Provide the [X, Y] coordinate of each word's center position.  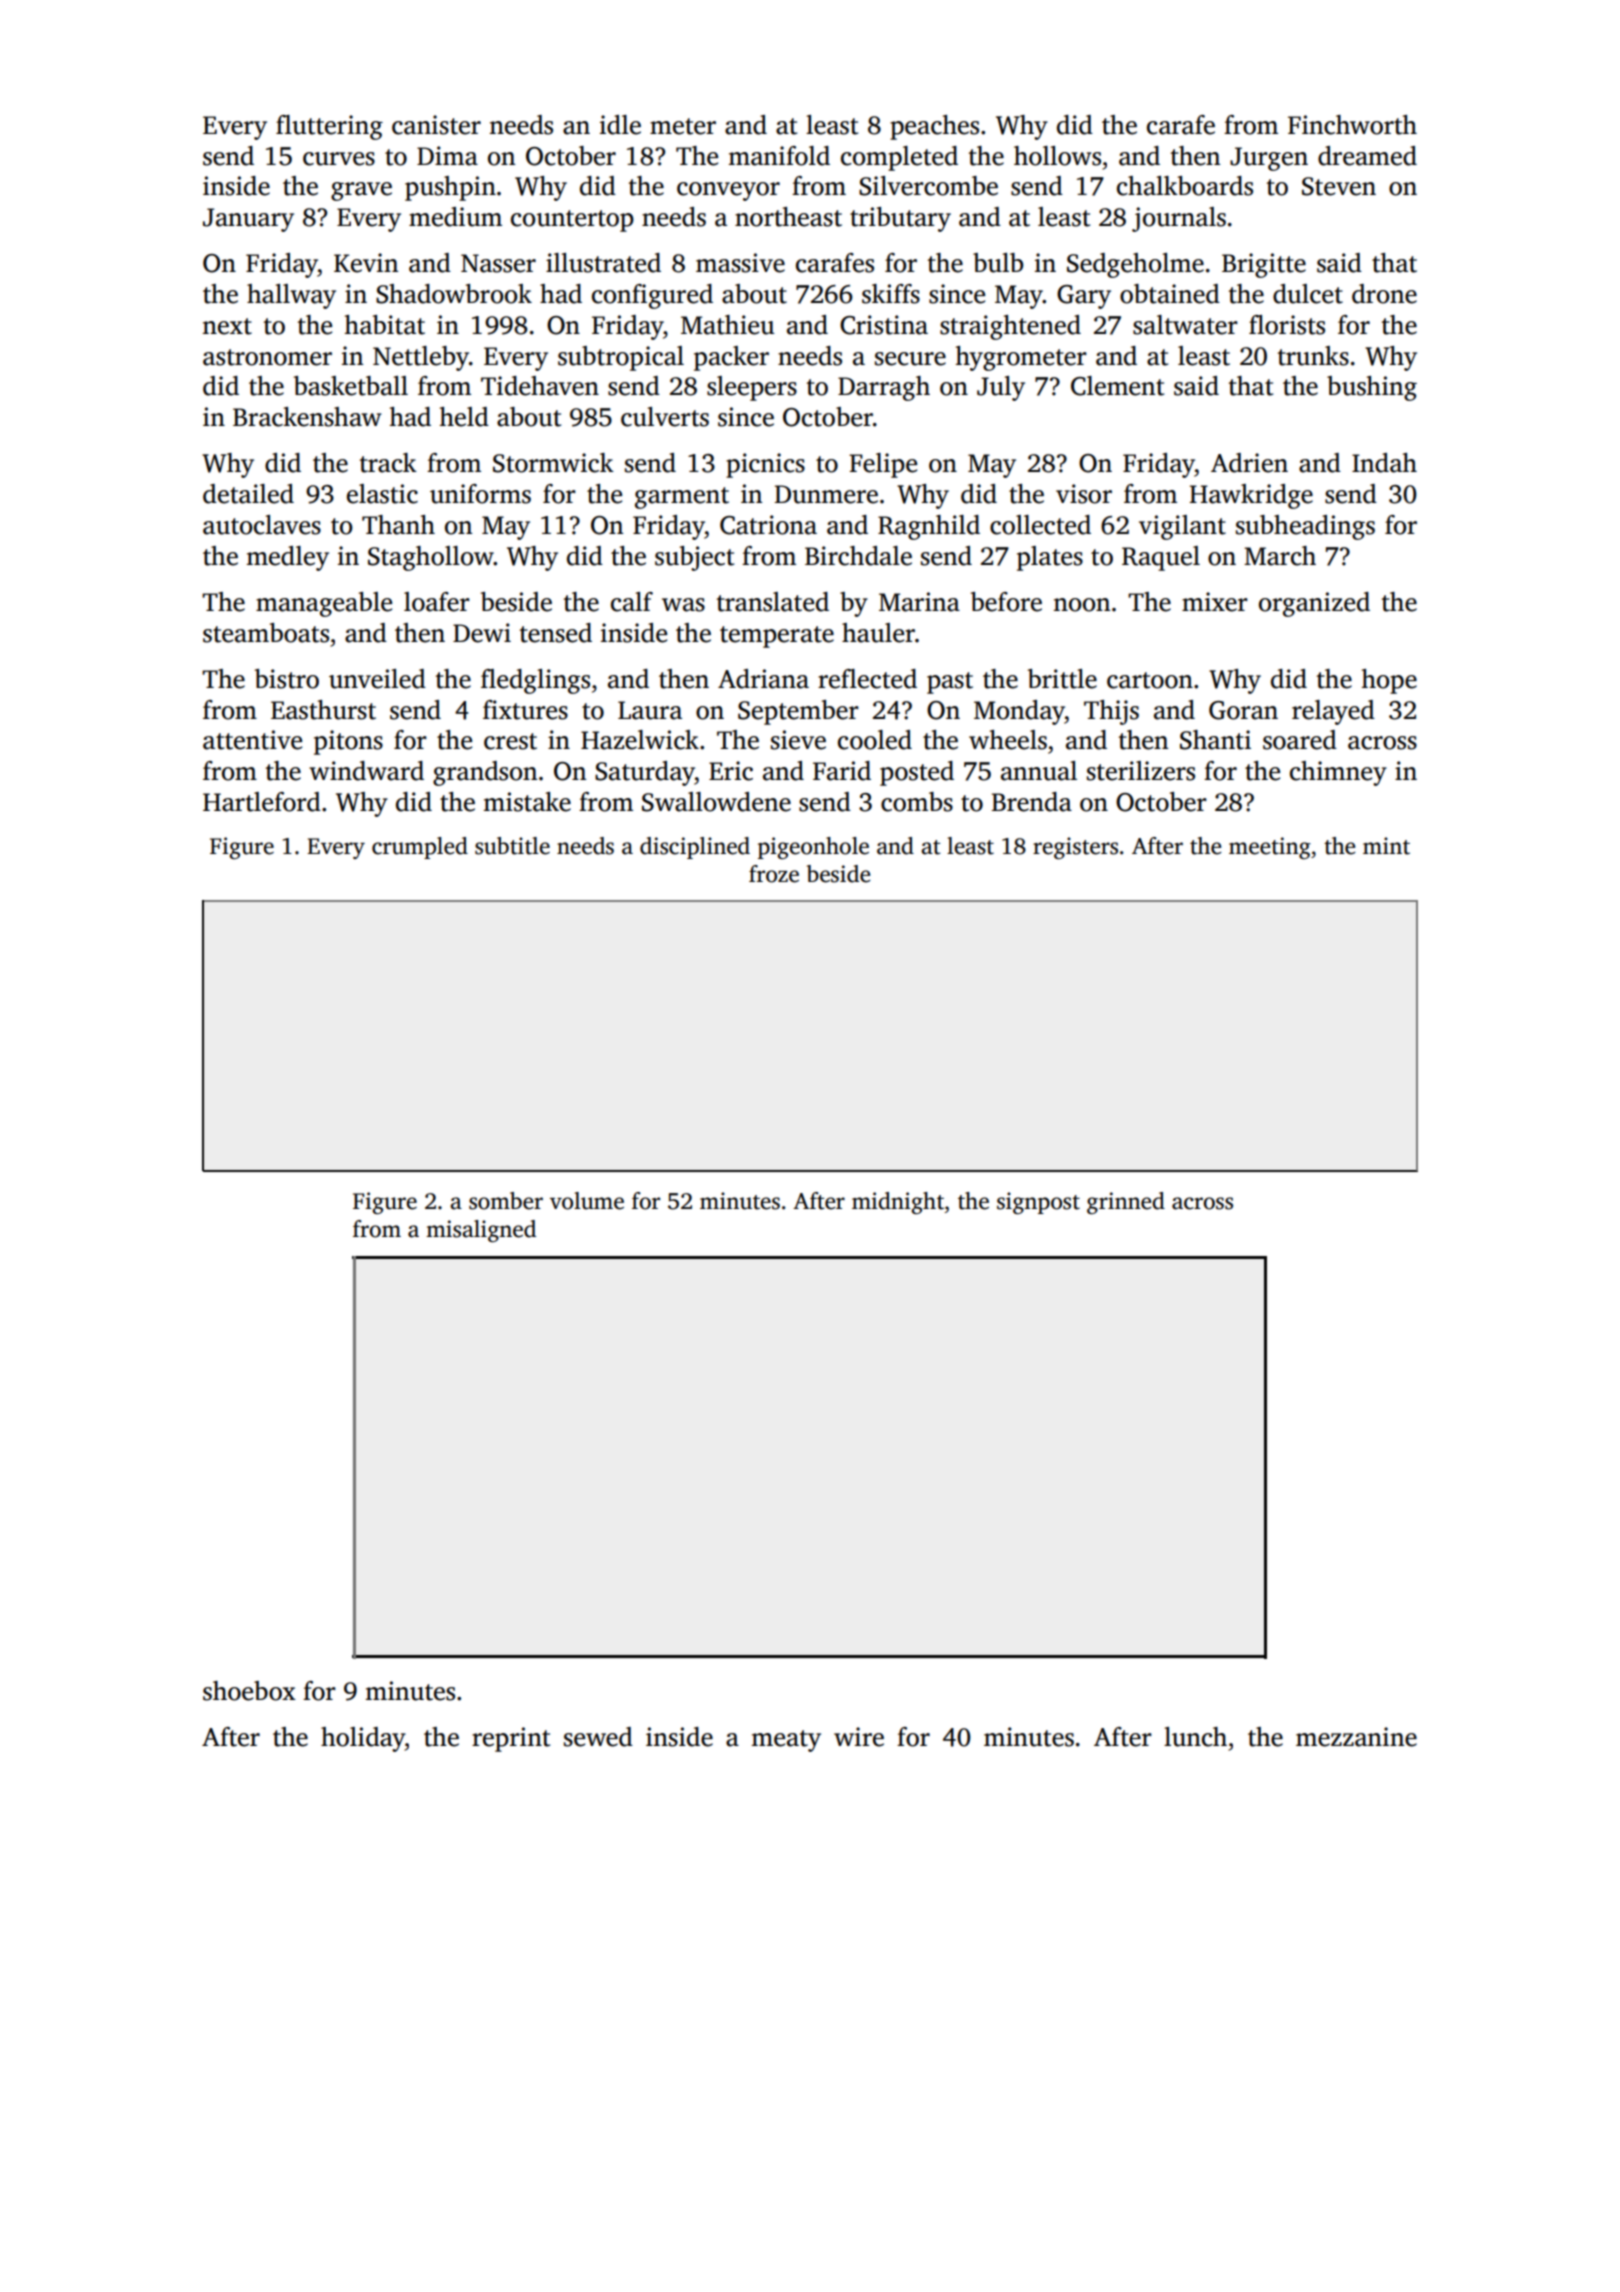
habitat [385, 325]
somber [506, 1201]
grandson [485, 773]
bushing [1372, 388]
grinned [1126, 1203]
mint [1386, 846]
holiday [363, 1739]
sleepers [752, 388]
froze [774, 874]
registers [1075, 848]
